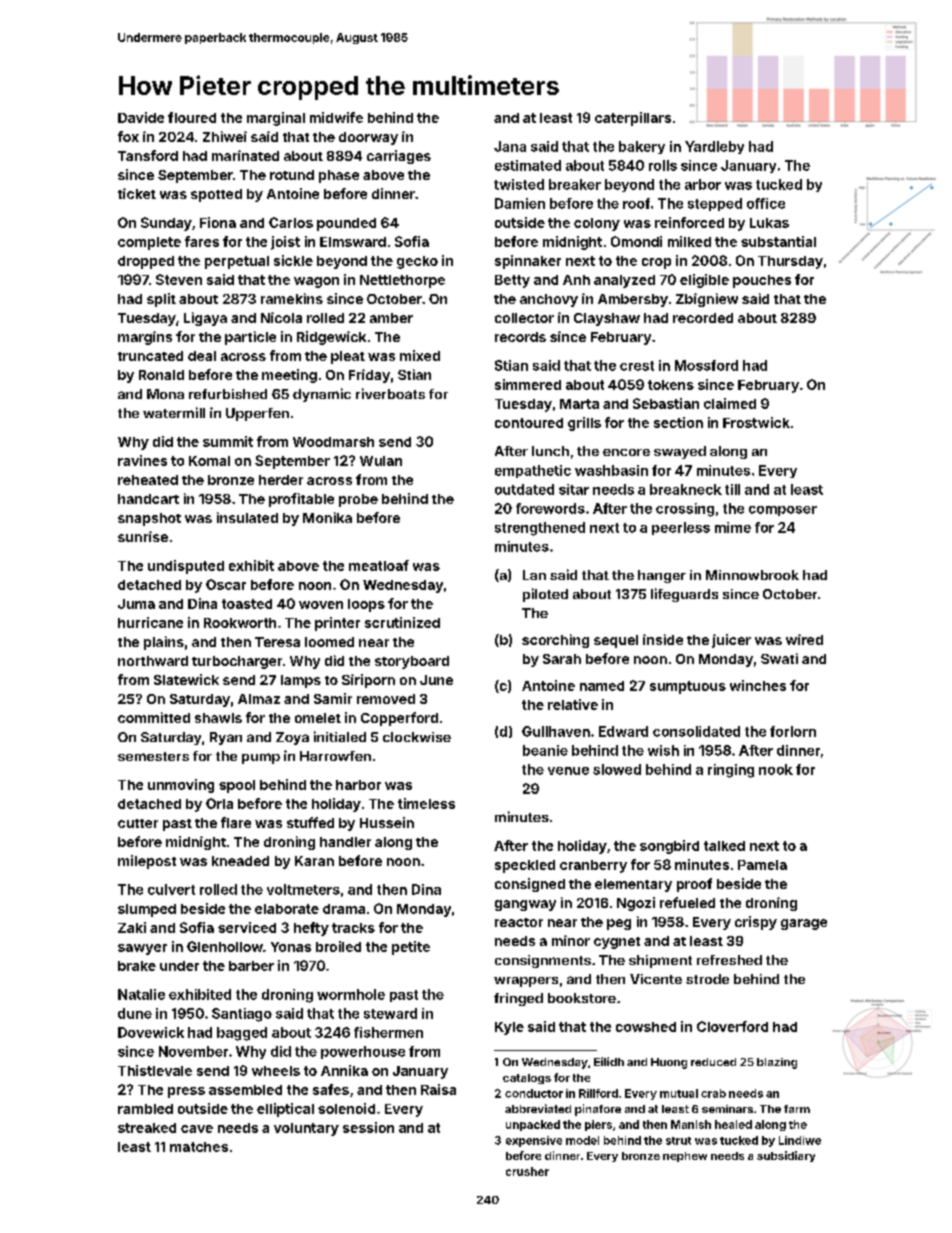  Describe the element at coordinates (147, 862) in the image. I see `milepost` at that location.
